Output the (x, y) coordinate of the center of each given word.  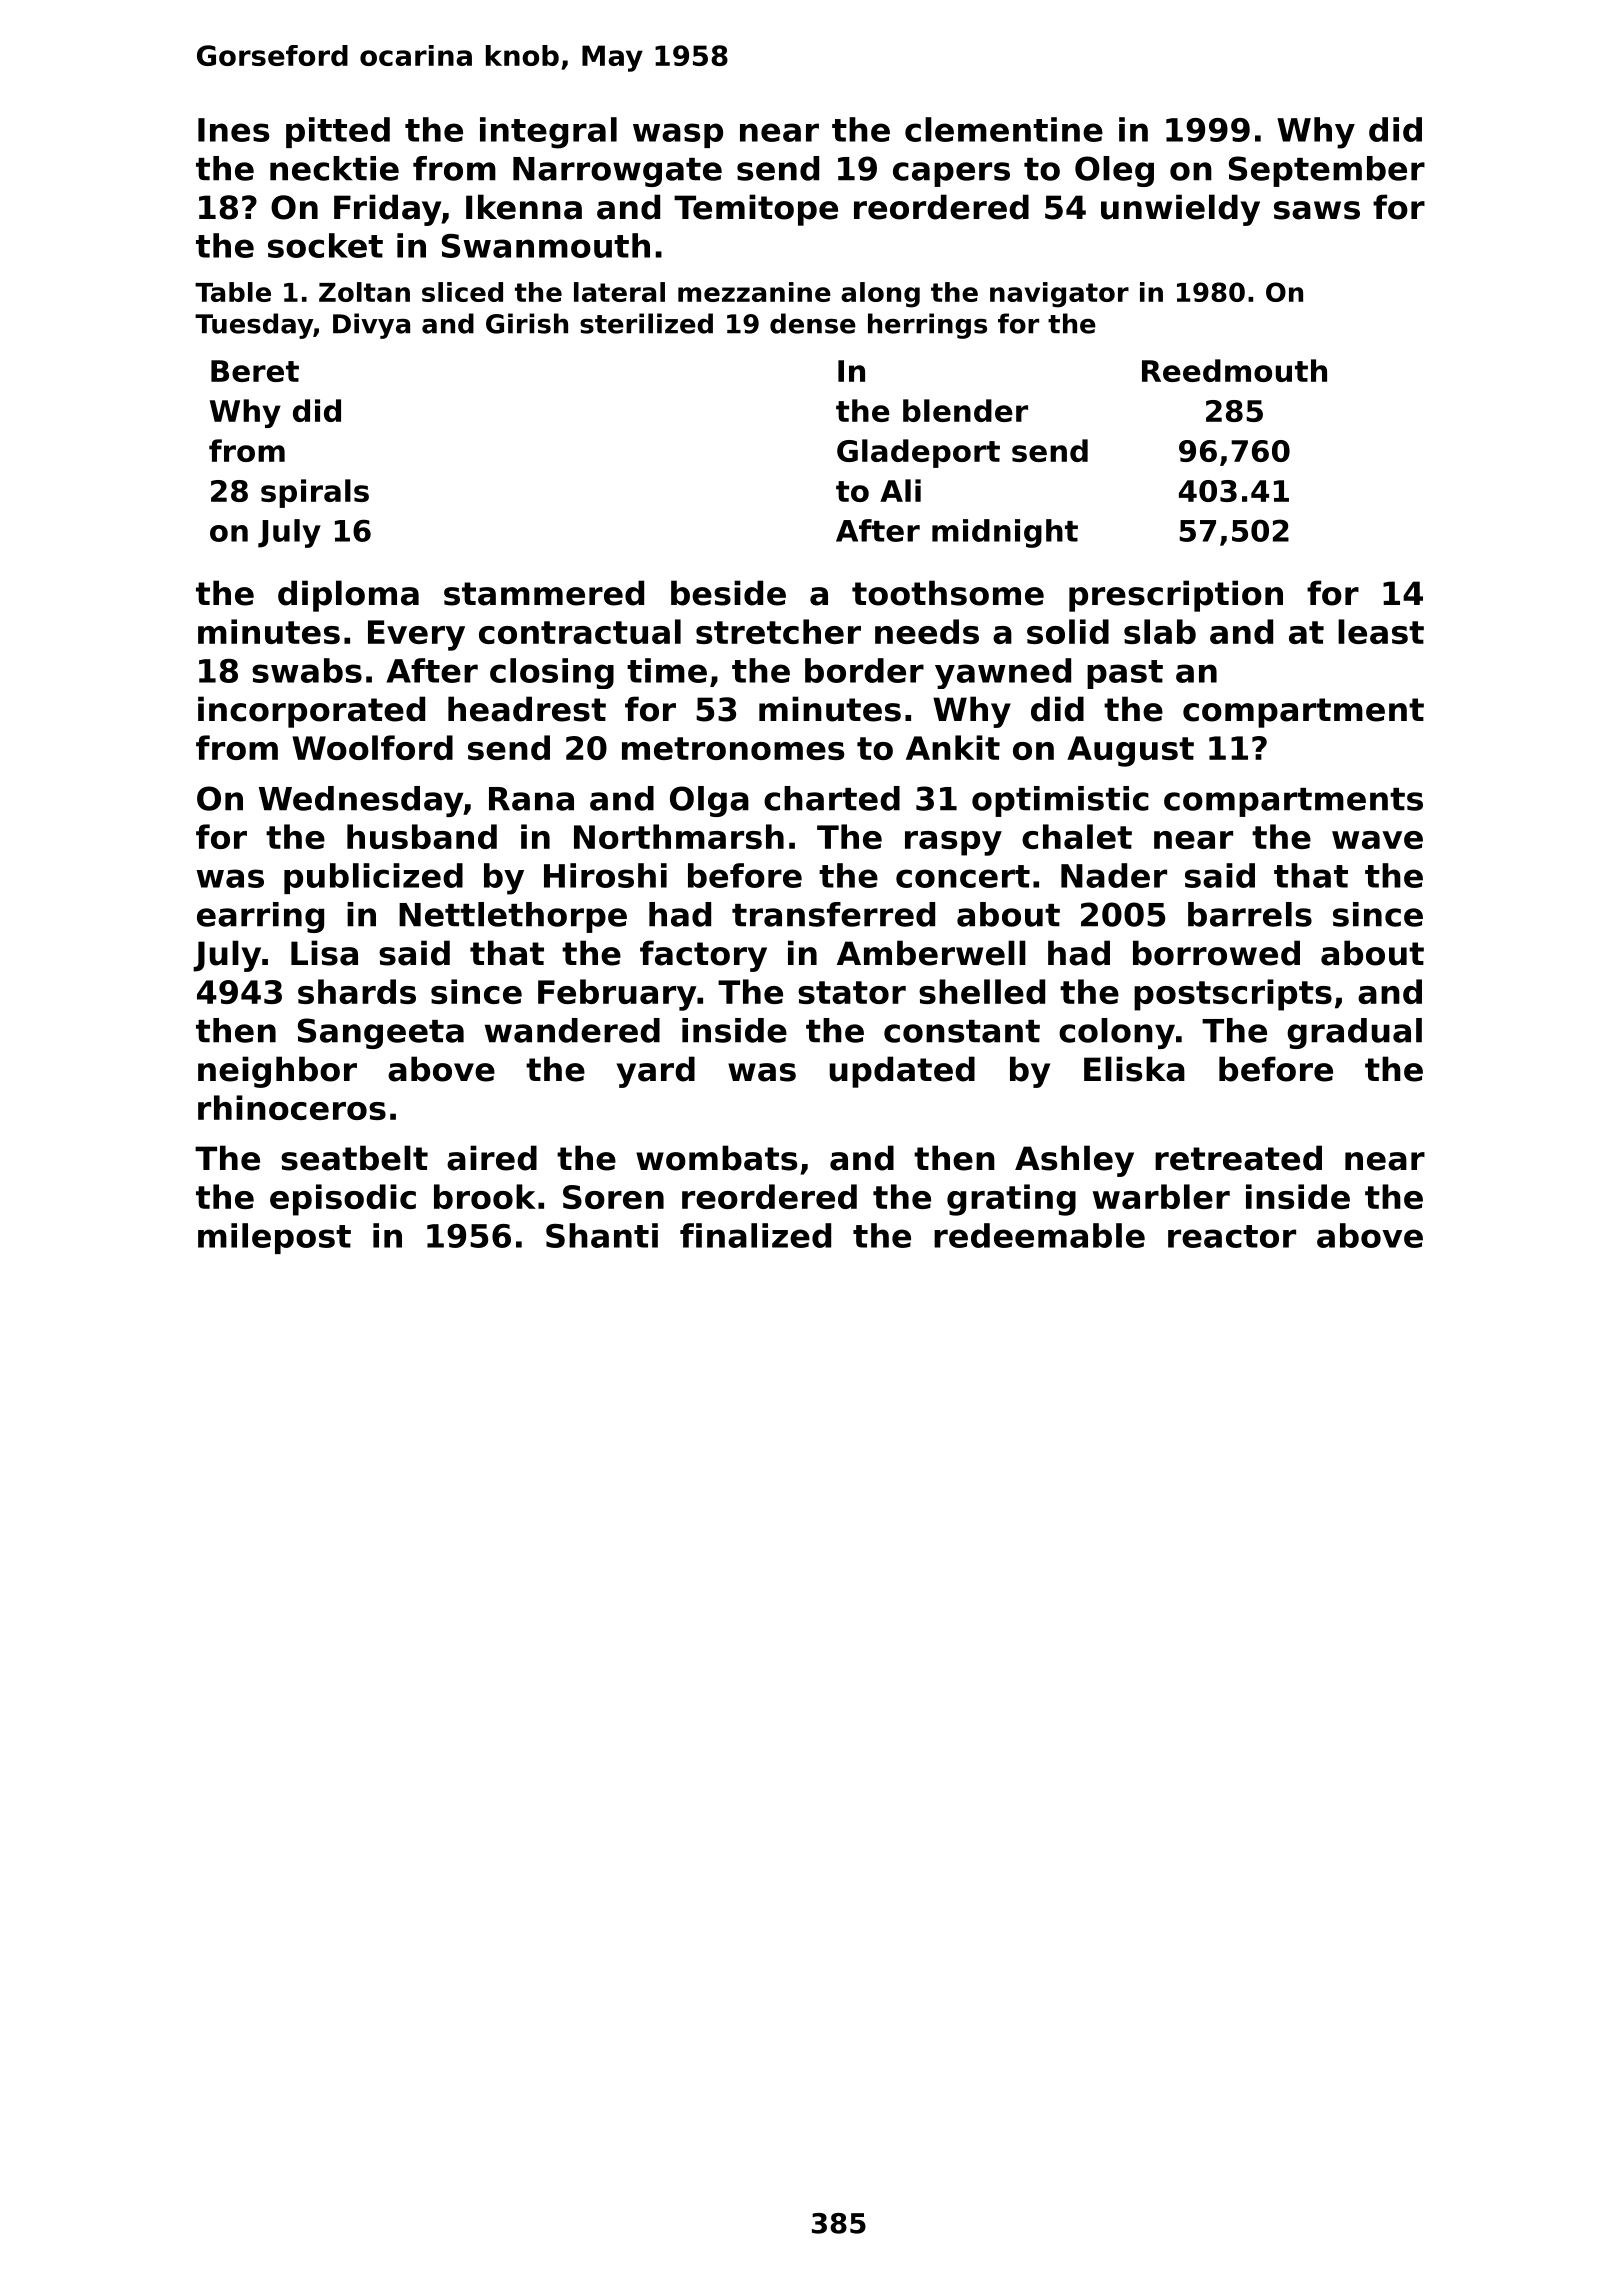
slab (1160, 631)
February (617, 995)
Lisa (324, 953)
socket (325, 245)
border (864, 670)
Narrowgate (617, 172)
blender (965, 410)
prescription (1176, 596)
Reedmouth (1234, 370)
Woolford (372, 747)
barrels (1250, 914)
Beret (255, 371)
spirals (315, 493)
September (1327, 171)
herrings (927, 326)
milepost (274, 1238)
